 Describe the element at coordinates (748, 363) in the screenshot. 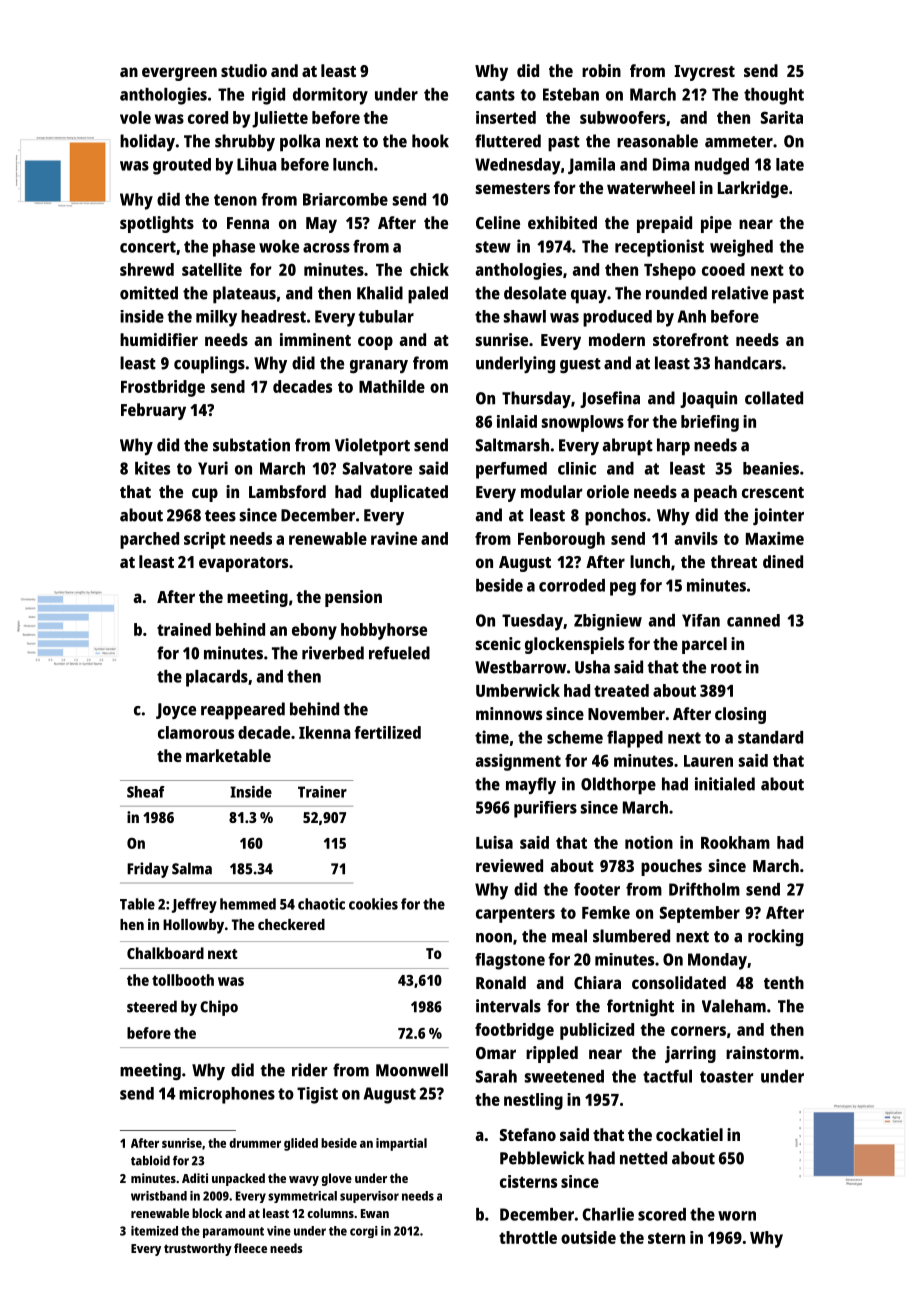

I see `handcars` at that location.
